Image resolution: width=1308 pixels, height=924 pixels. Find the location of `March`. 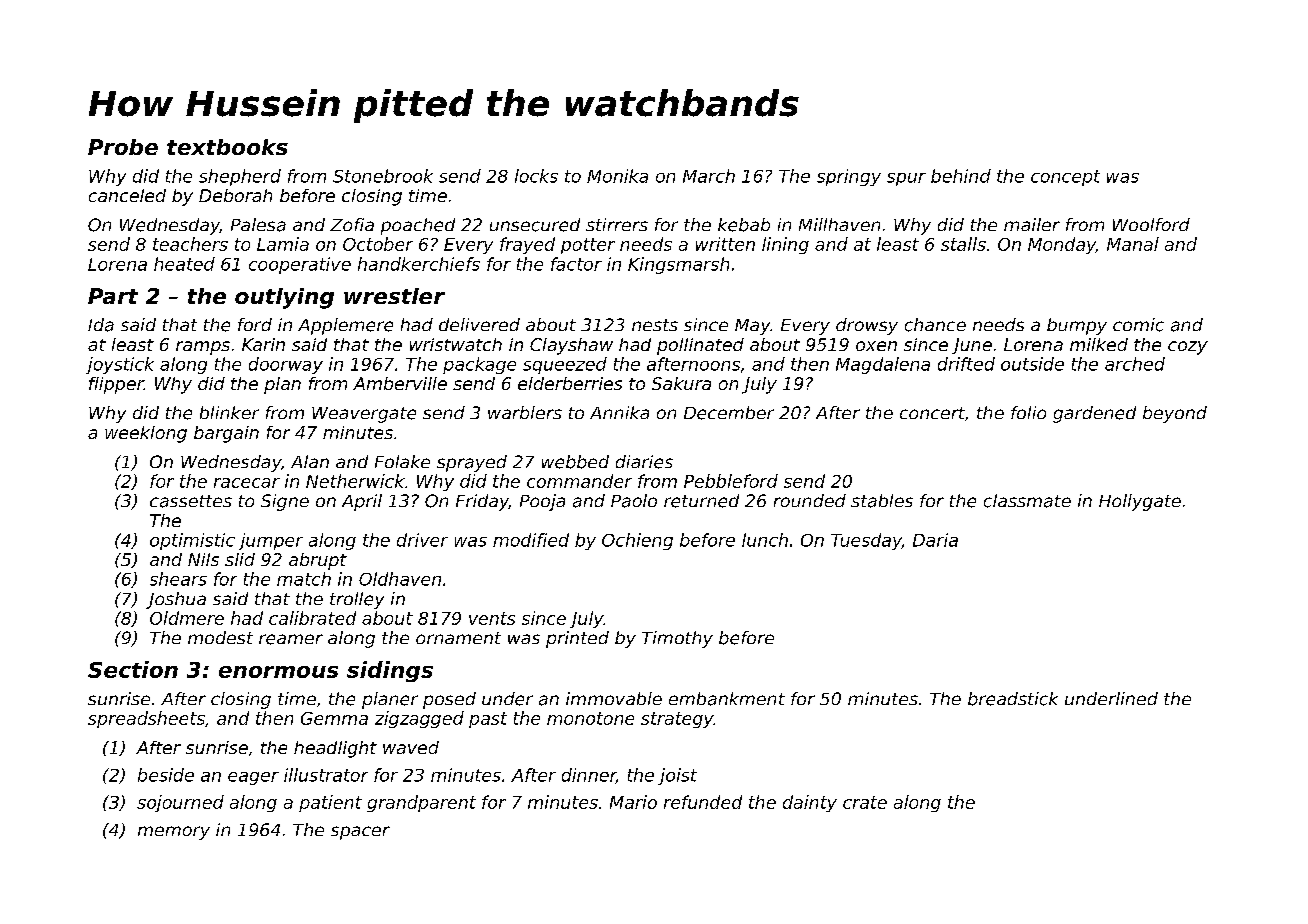

March is located at coordinates (709, 176).
